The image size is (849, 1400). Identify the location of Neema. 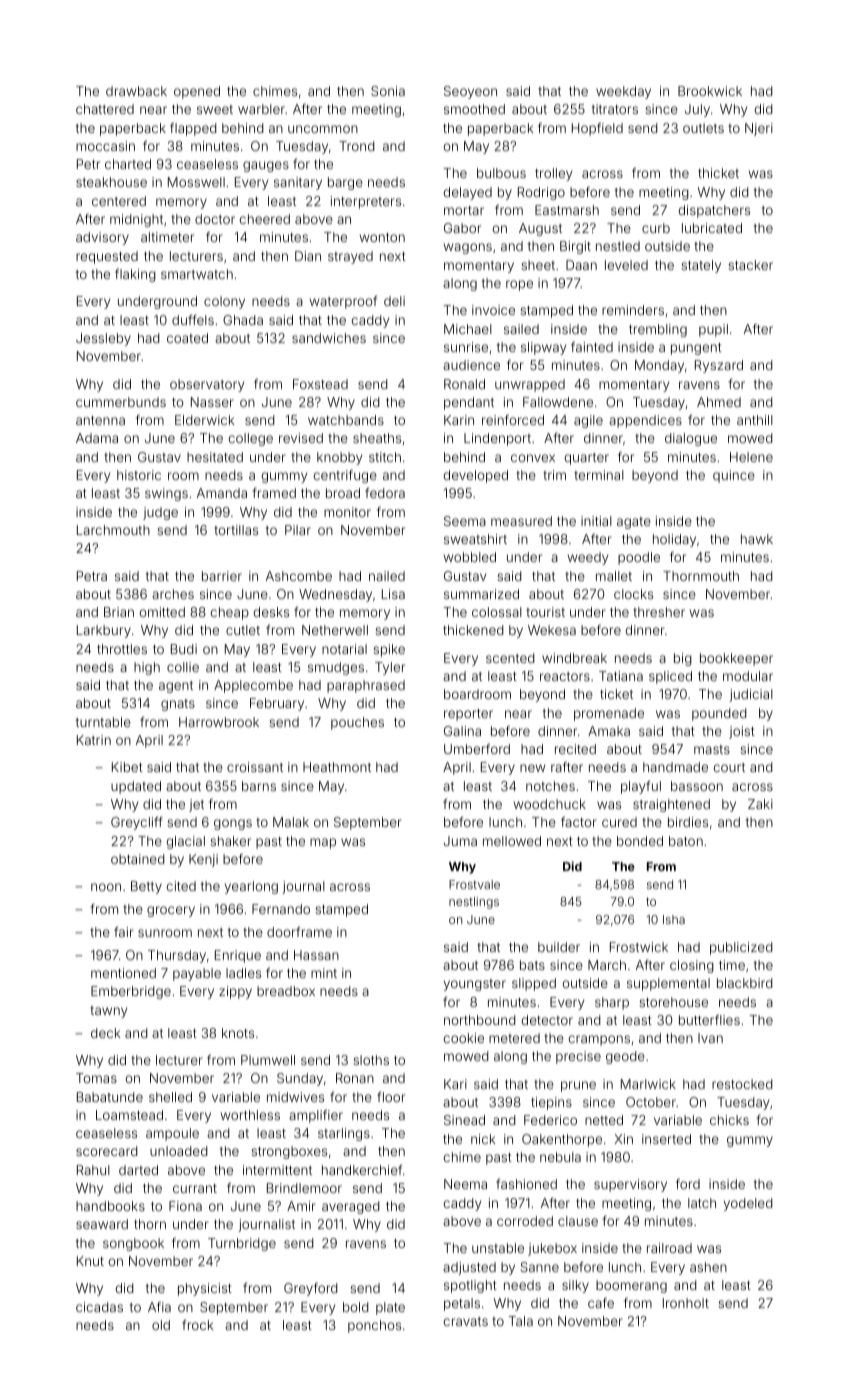
(465, 1184).
